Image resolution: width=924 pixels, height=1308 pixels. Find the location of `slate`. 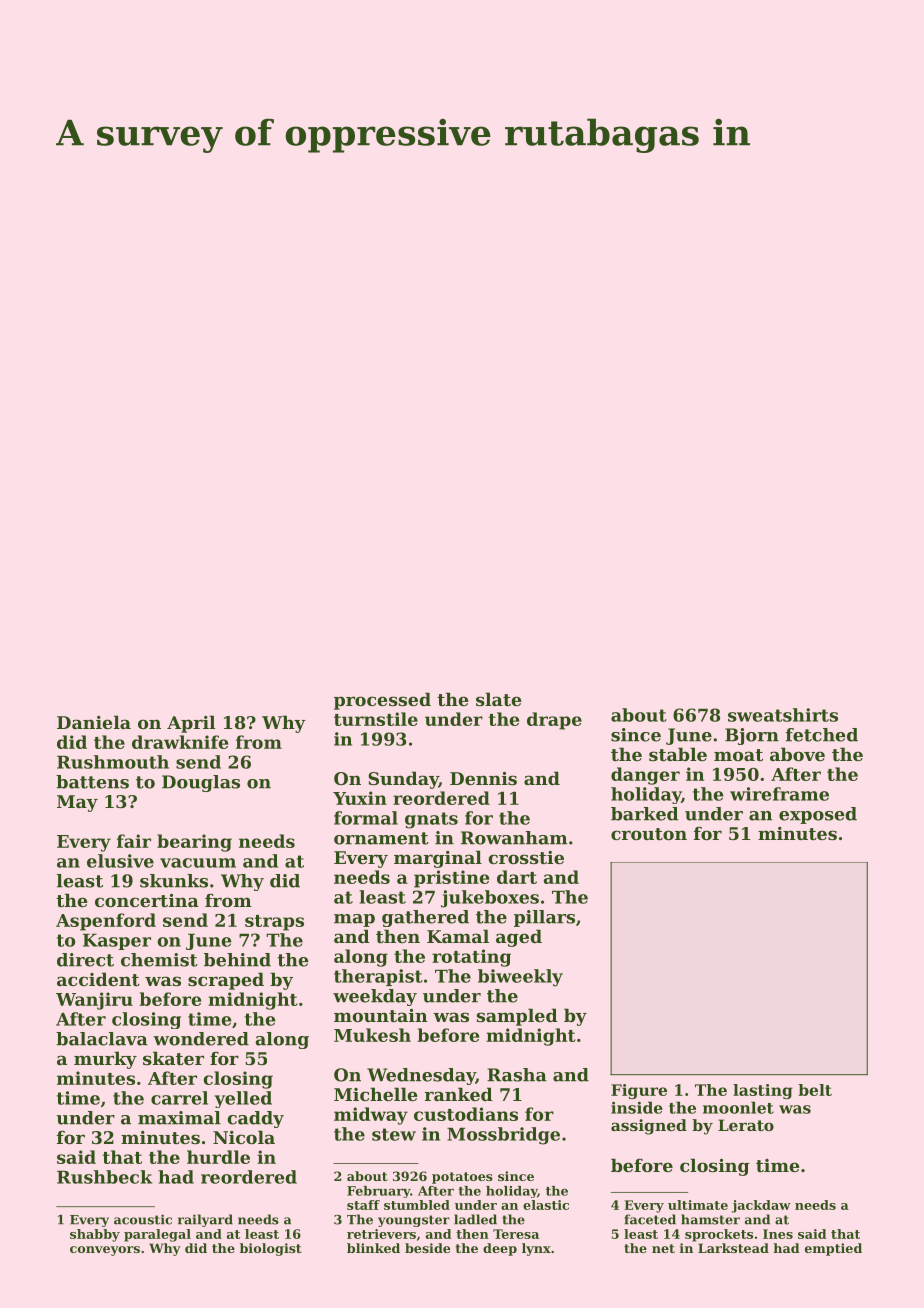

slate is located at coordinates (499, 699).
